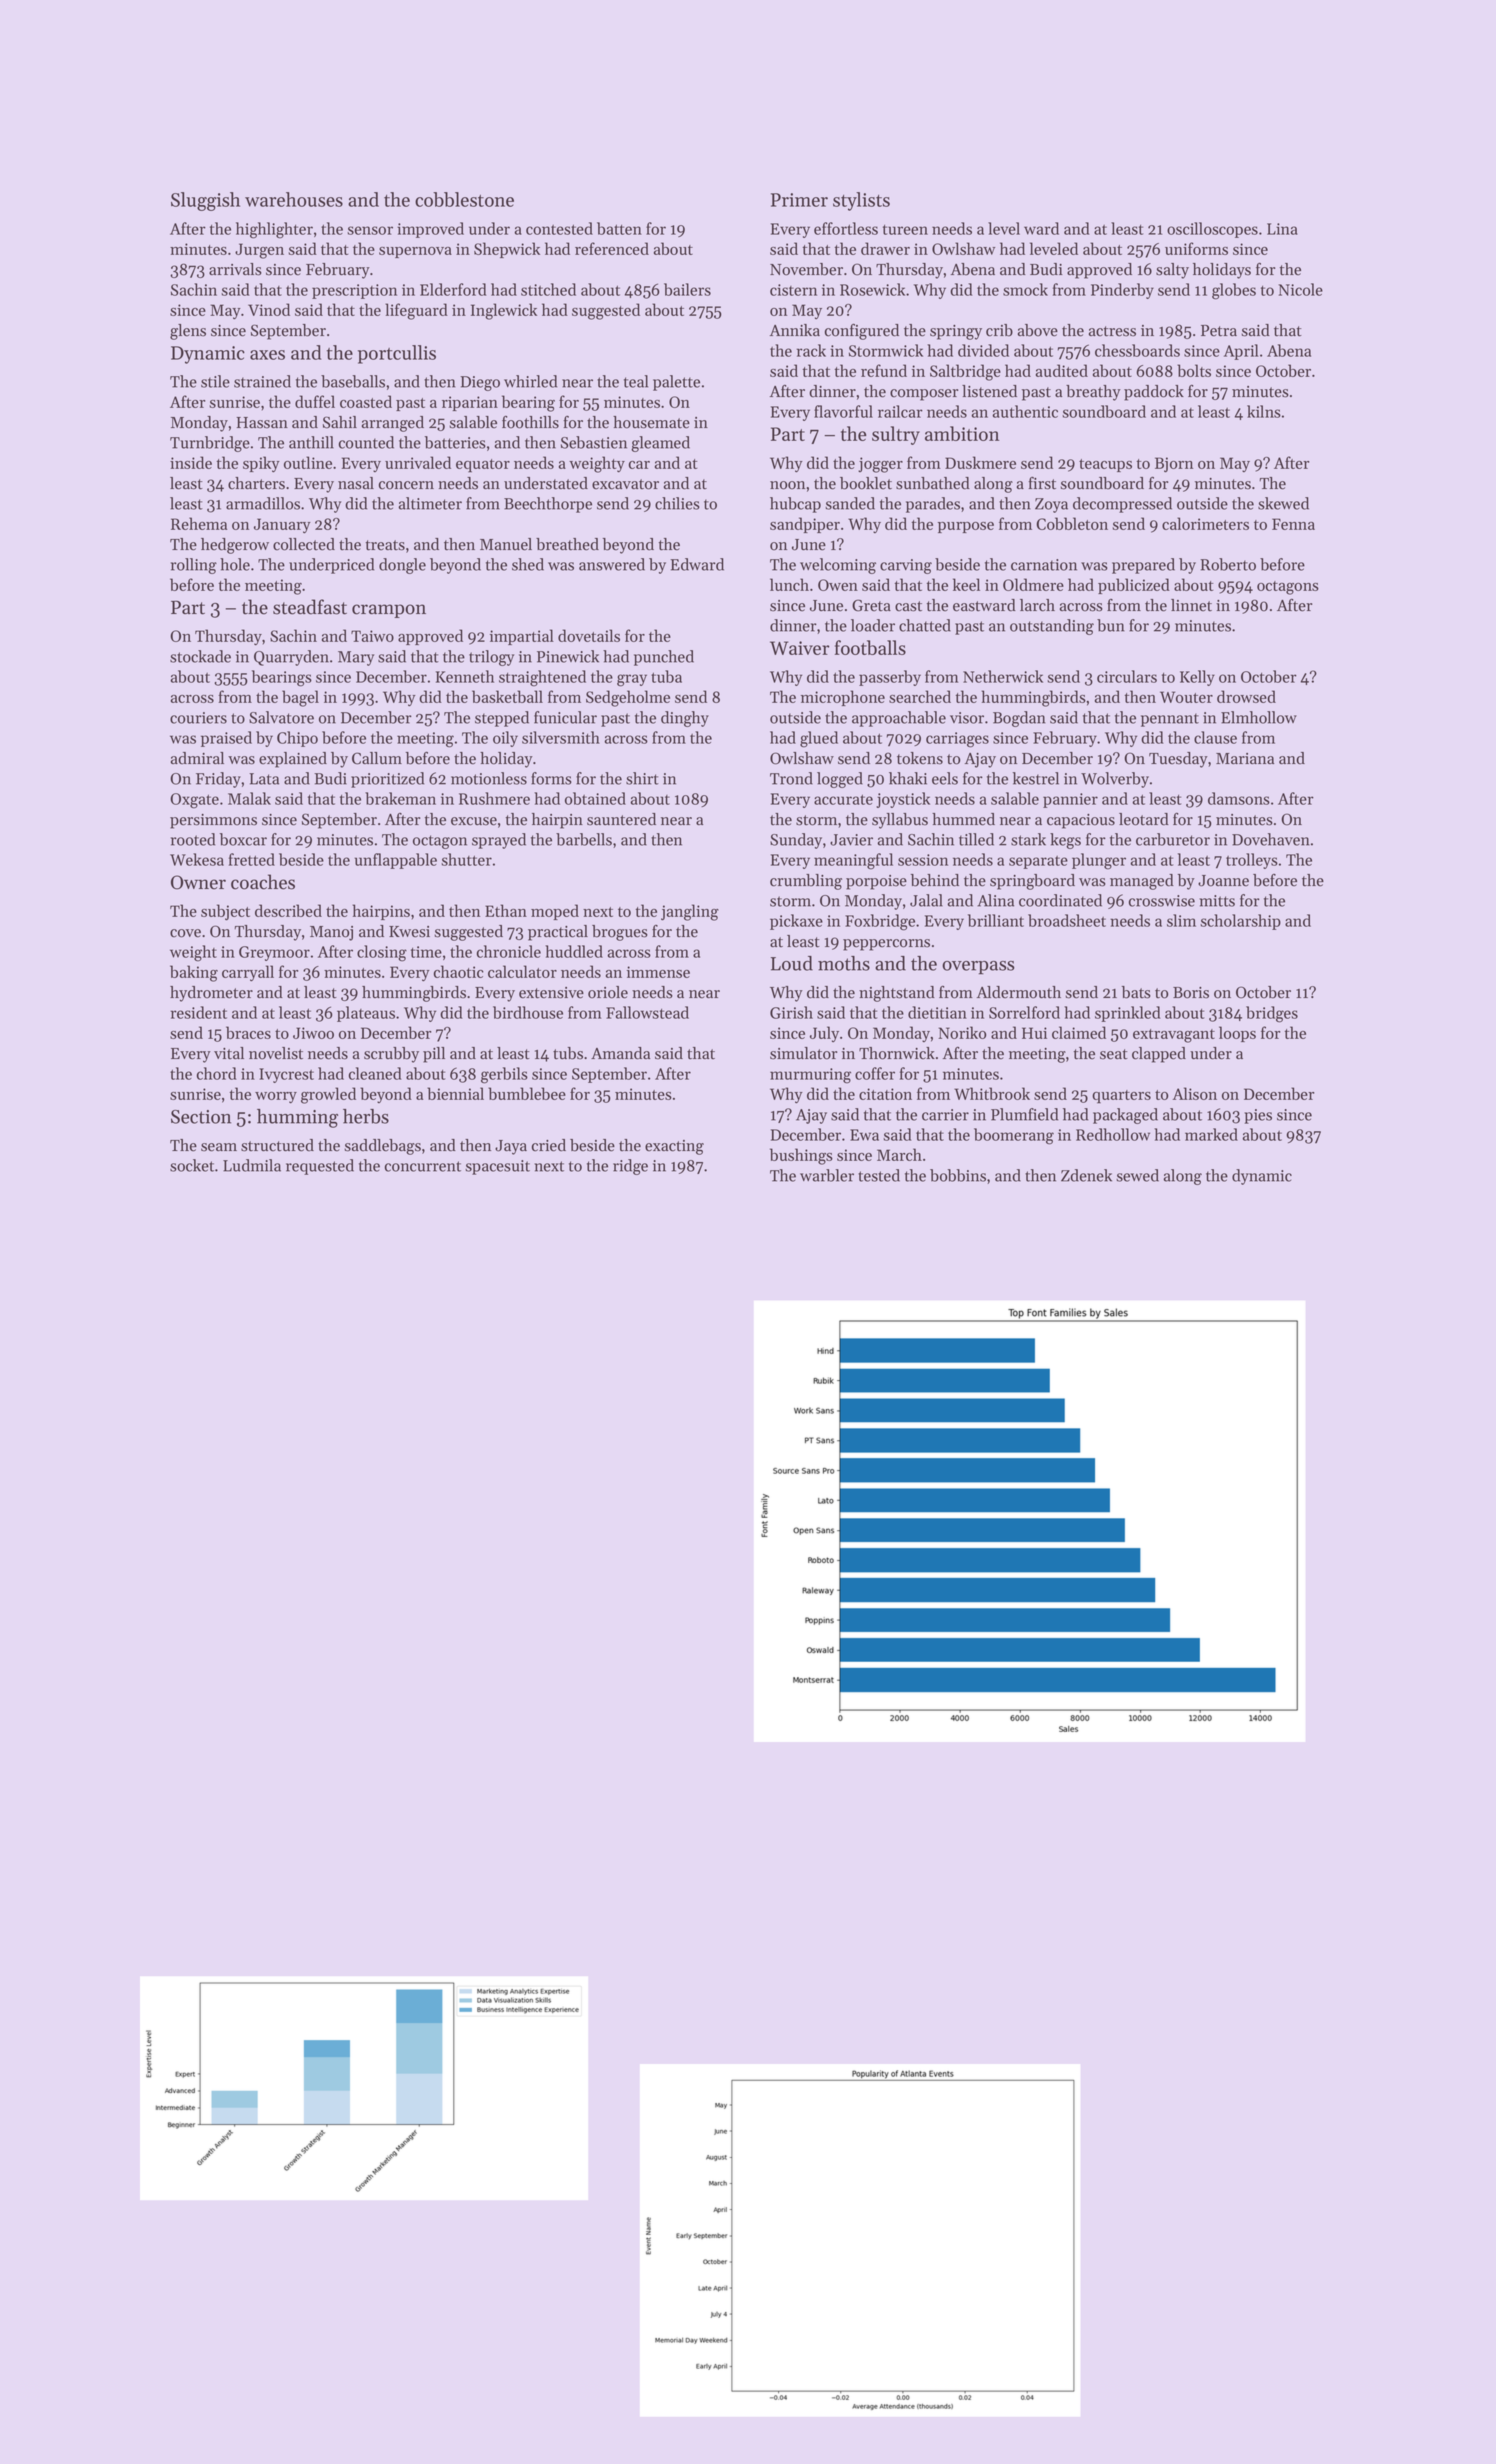 This image has height=2464, width=1496. I want to click on Trond, so click(791, 778).
